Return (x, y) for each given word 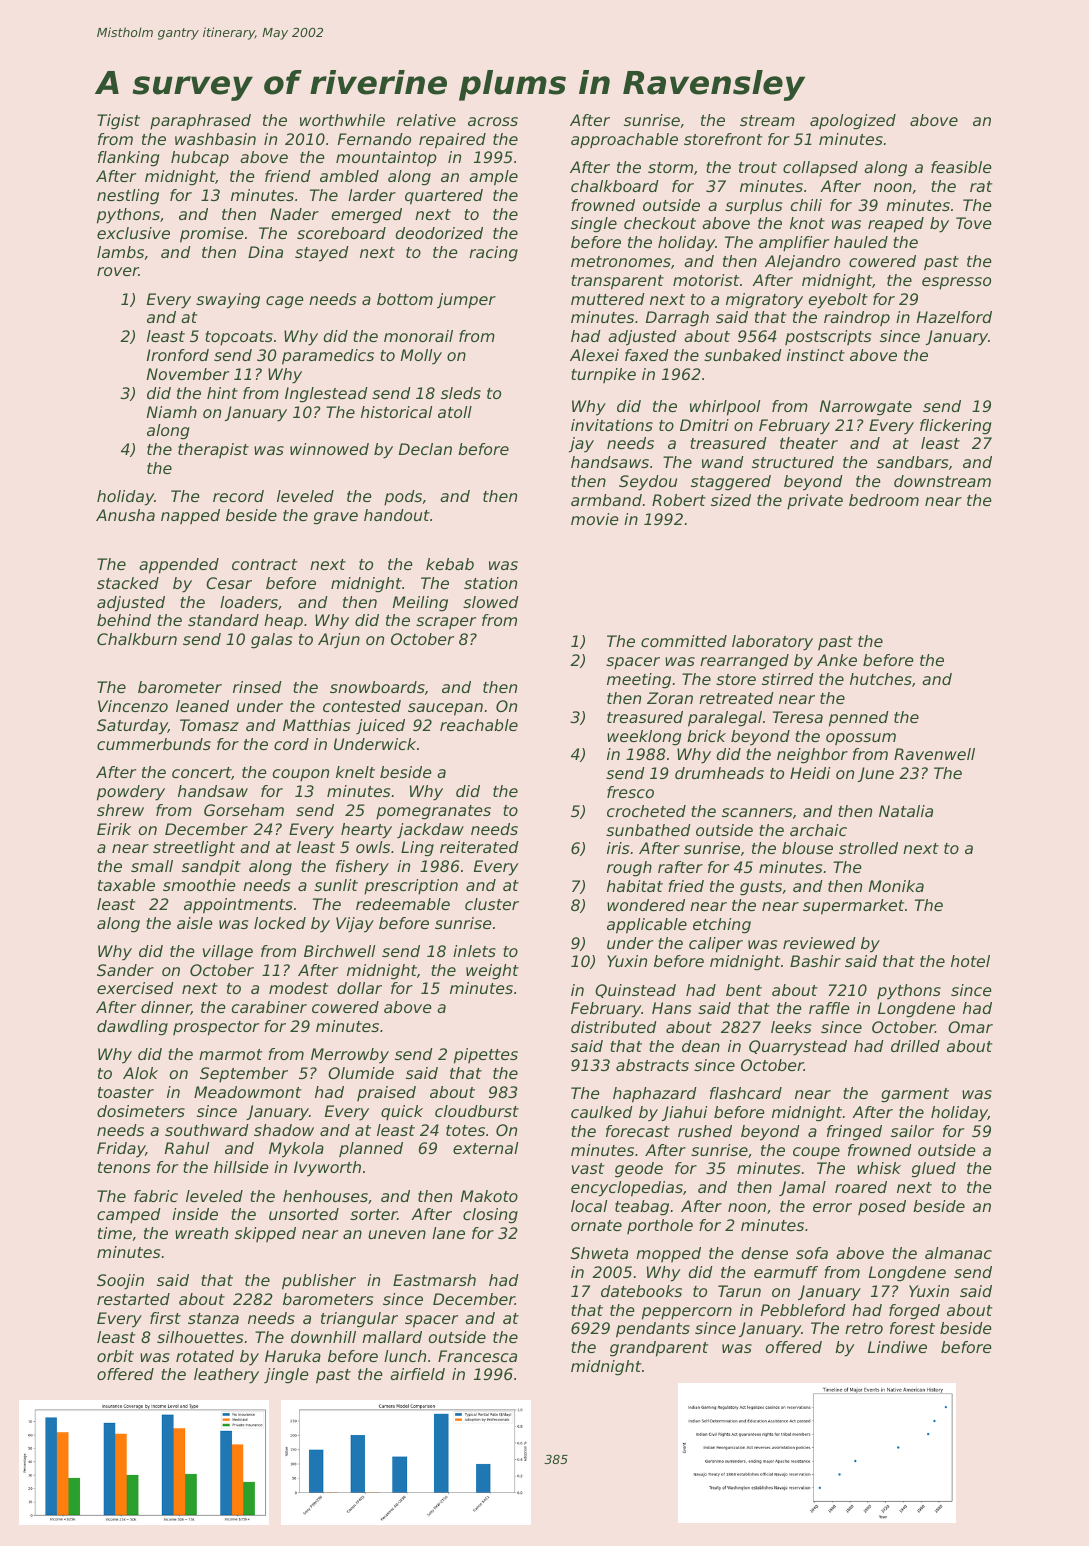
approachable (624, 140)
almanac (958, 1253)
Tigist (118, 122)
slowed (491, 602)
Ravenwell (934, 754)
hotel (970, 961)
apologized (853, 122)
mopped (668, 1254)
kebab (450, 564)
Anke (837, 660)
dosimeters (141, 1111)
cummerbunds (154, 744)
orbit (115, 1356)
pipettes (486, 1056)
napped (190, 516)
